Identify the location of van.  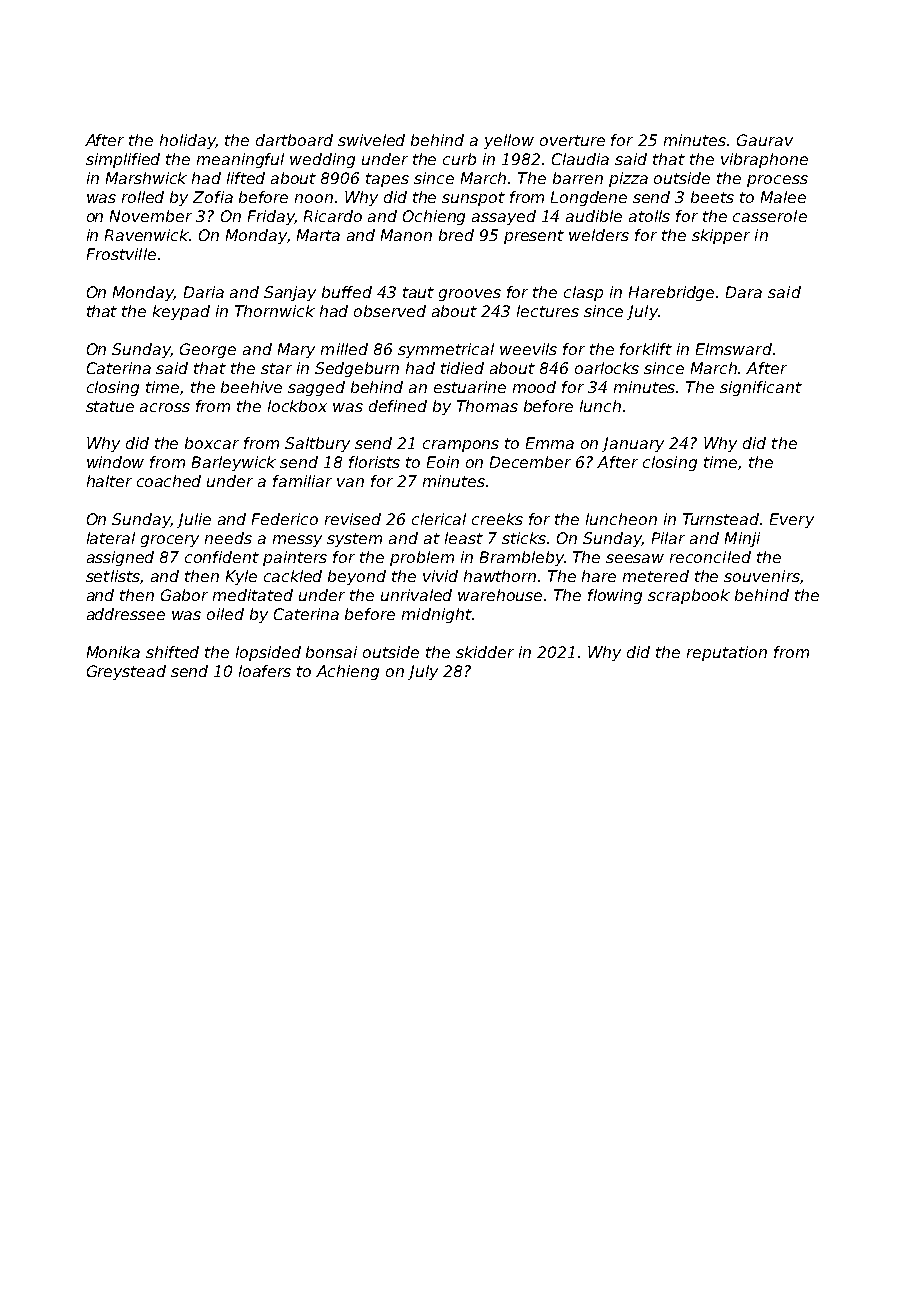
(350, 482).
